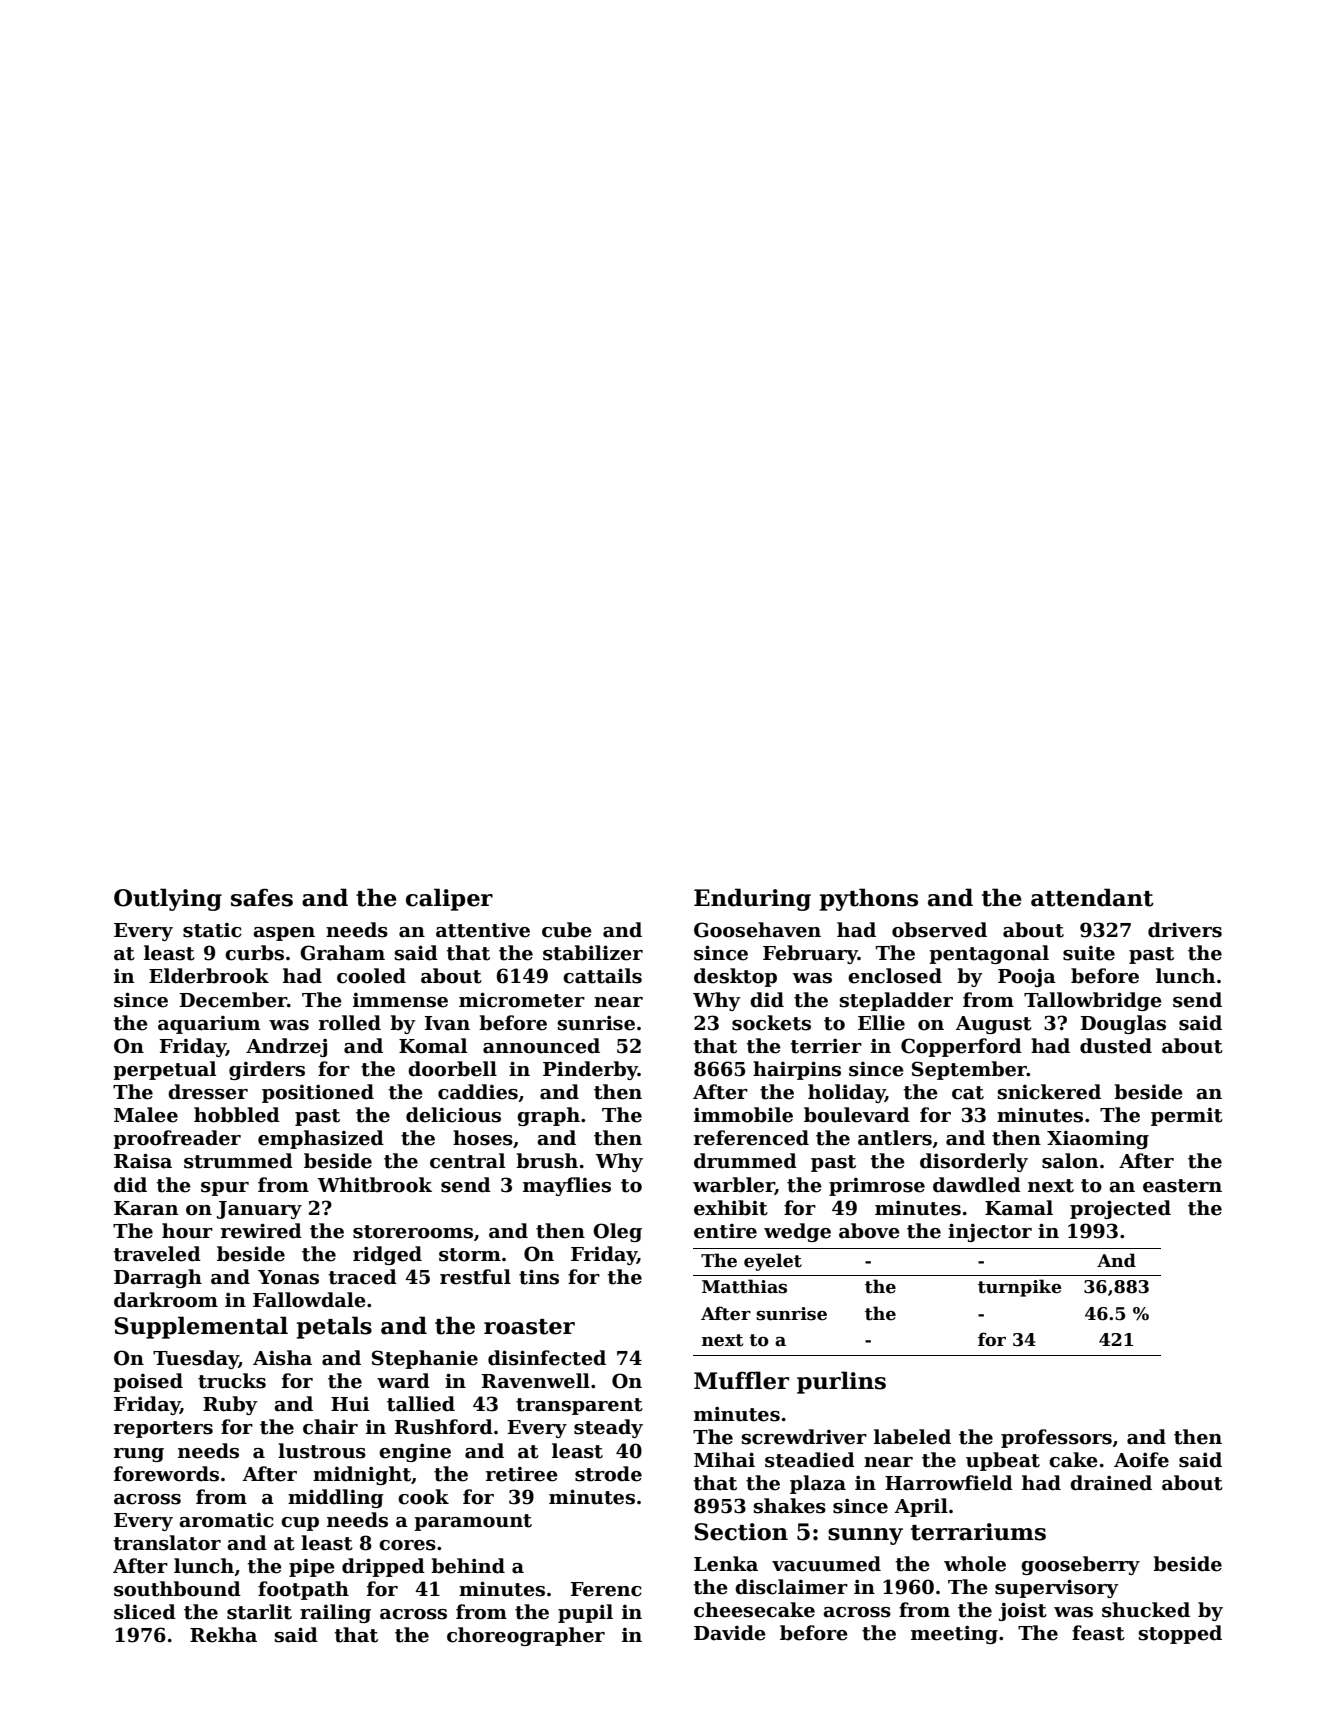 Image resolution: width=1336 pixels, height=1729 pixels. I want to click on Rekha, so click(223, 1635).
